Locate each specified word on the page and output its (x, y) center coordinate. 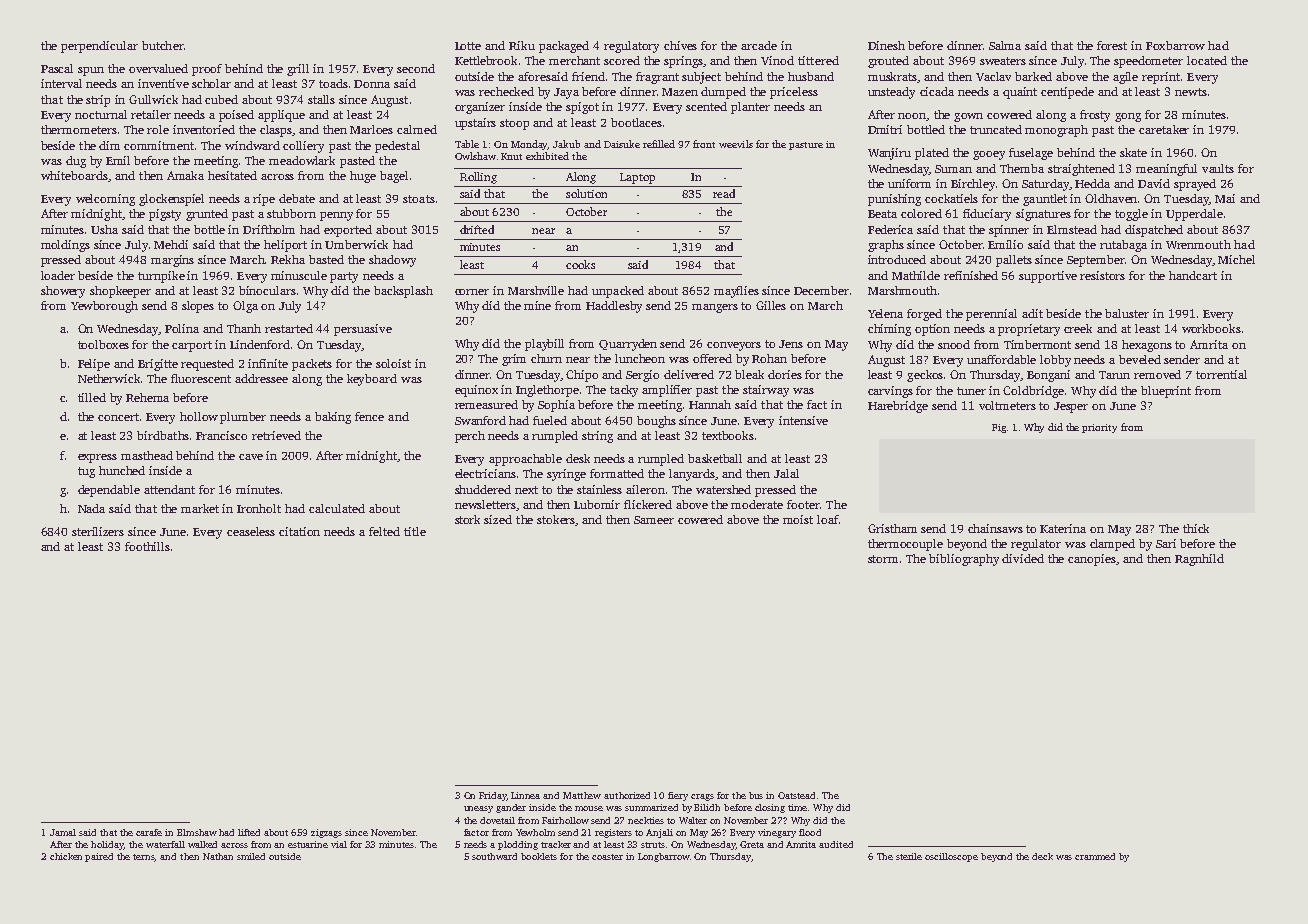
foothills (147, 546)
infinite (268, 363)
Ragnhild (1199, 560)
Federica (890, 229)
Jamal (63, 832)
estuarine (308, 844)
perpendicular (99, 47)
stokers (556, 519)
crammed (1095, 856)
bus (756, 795)
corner (472, 292)
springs (683, 62)
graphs (886, 246)
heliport (285, 246)
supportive (1048, 277)
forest (1112, 45)
